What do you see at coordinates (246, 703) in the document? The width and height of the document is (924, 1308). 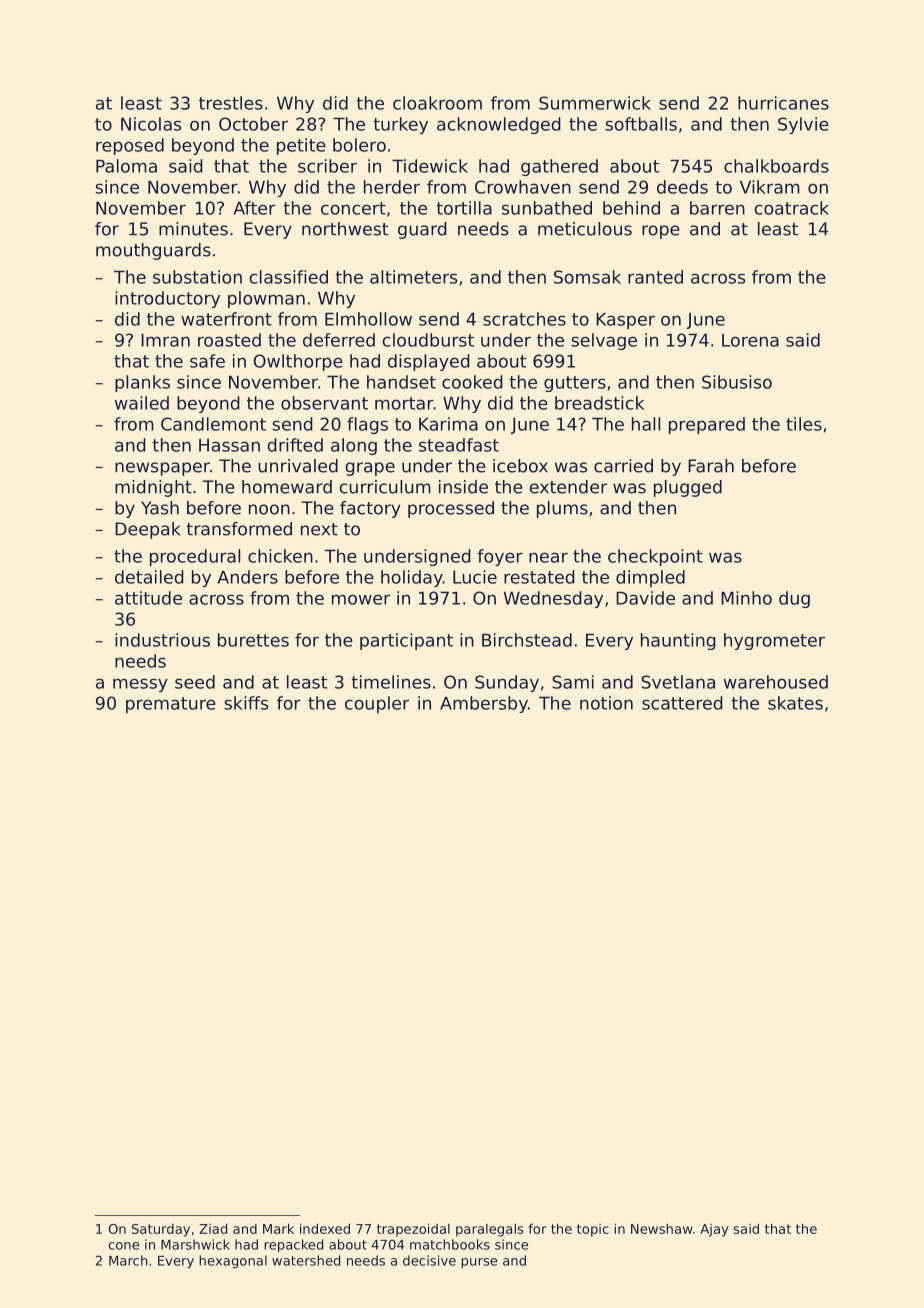 I see `skiffs` at bounding box center [246, 703].
